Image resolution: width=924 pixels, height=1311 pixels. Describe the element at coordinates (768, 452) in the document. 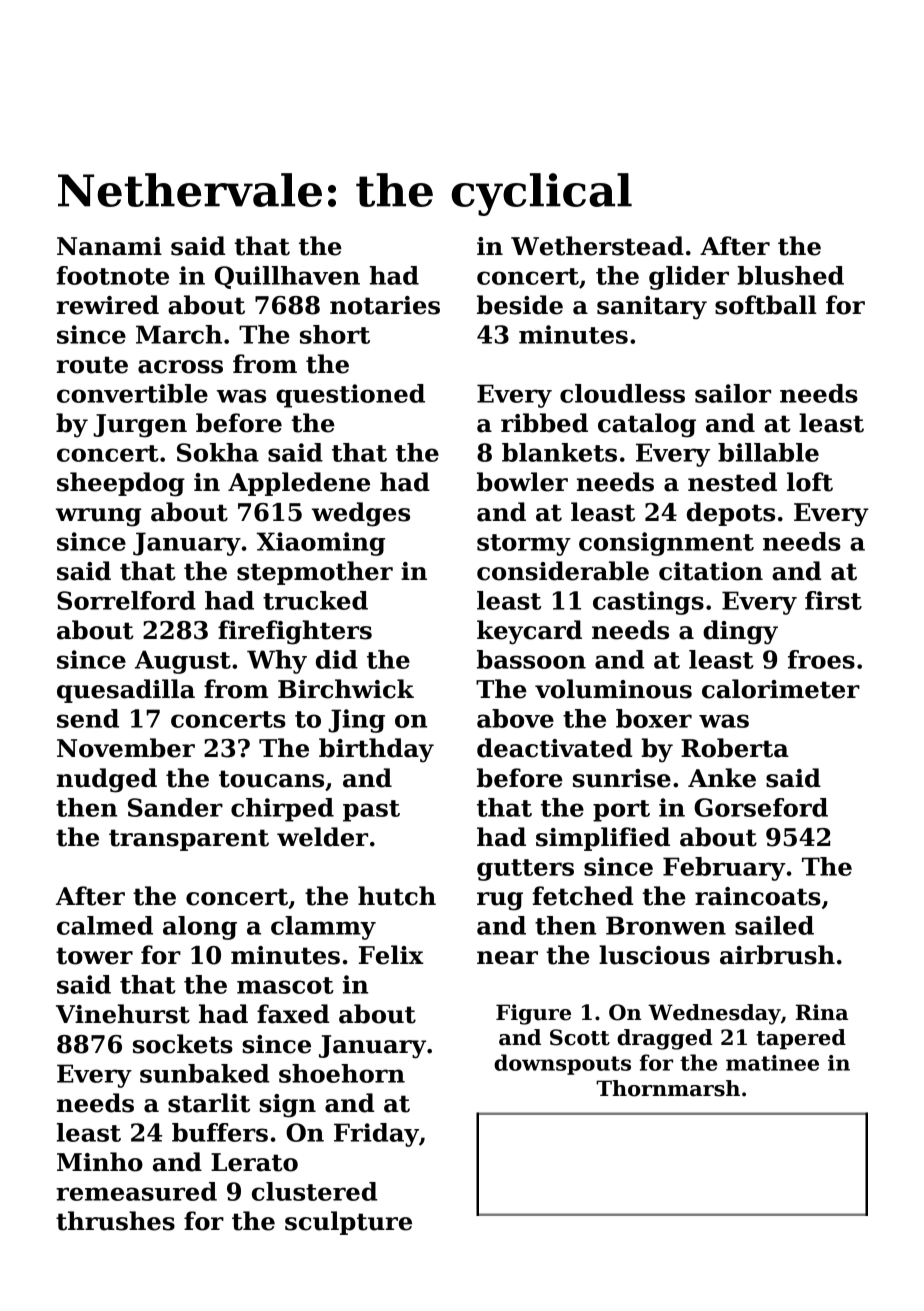

I see `billable` at that location.
